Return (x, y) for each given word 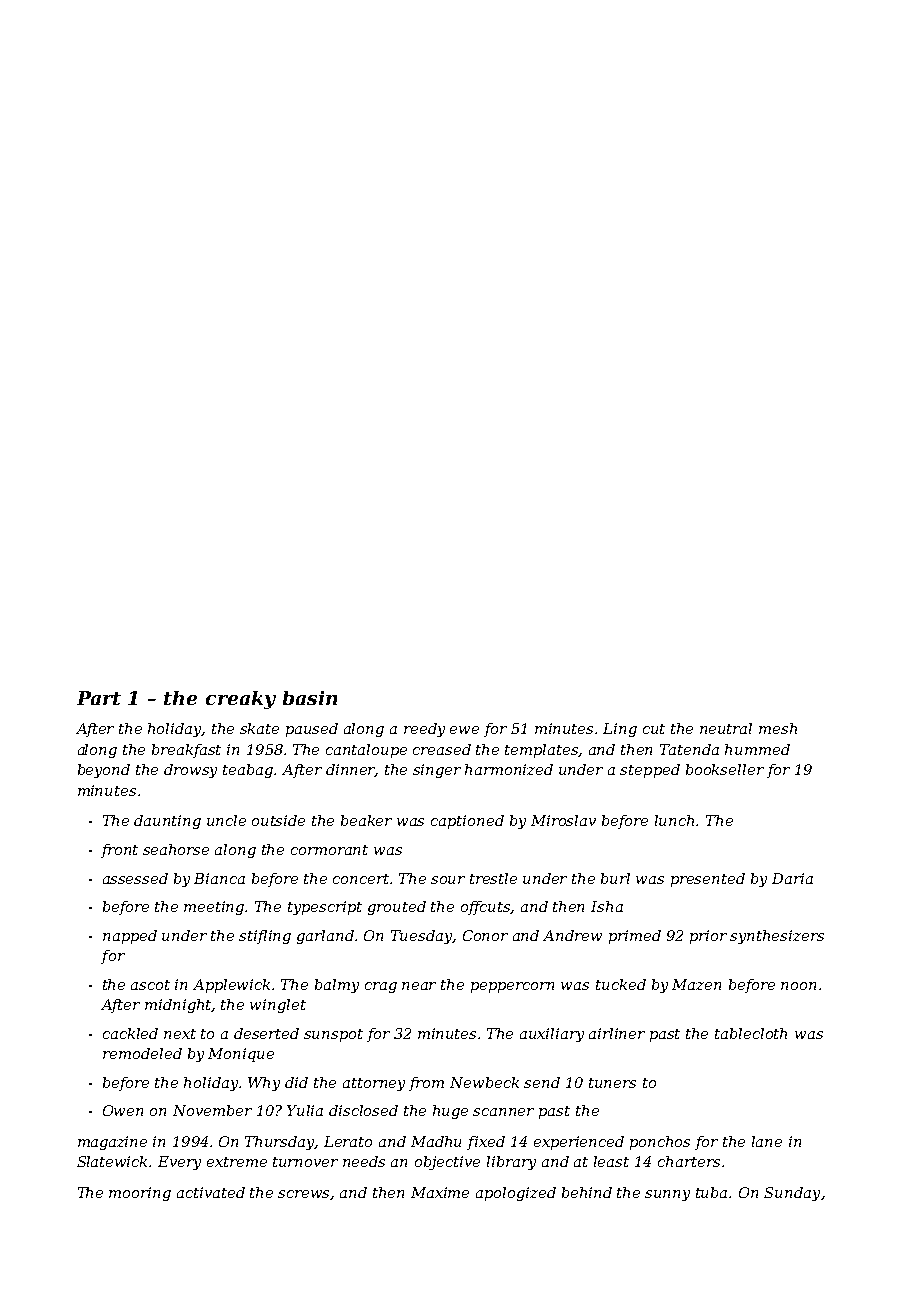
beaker (366, 820)
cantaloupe (366, 751)
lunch (674, 820)
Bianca (219, 878)
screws (304, 1195)
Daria (792, 878)
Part (99, 698)
